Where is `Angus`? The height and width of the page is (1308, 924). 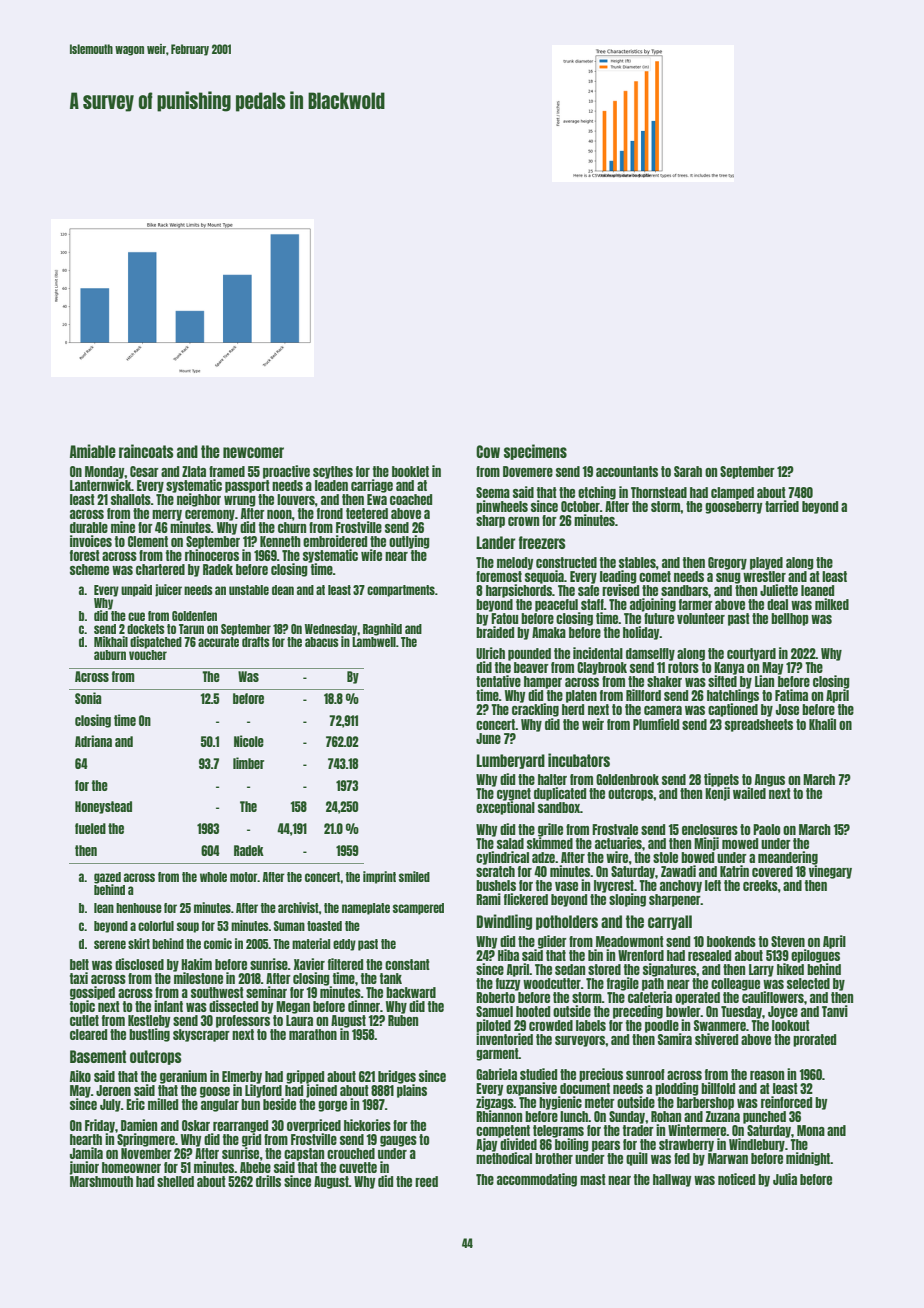
Angus is located at coordinates (770, 780).
